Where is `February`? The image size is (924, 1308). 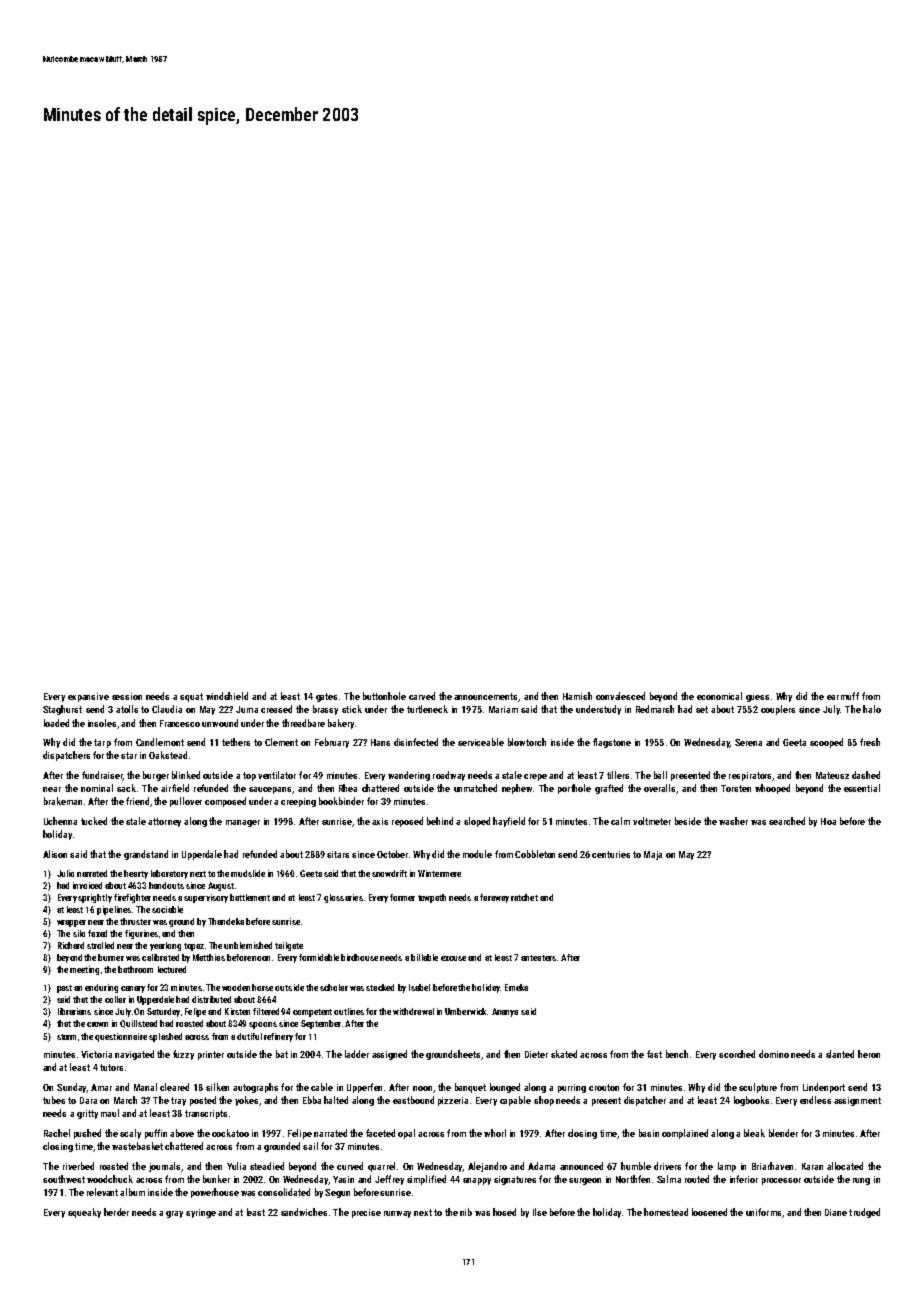 February is located at coordinates (332, 743).
